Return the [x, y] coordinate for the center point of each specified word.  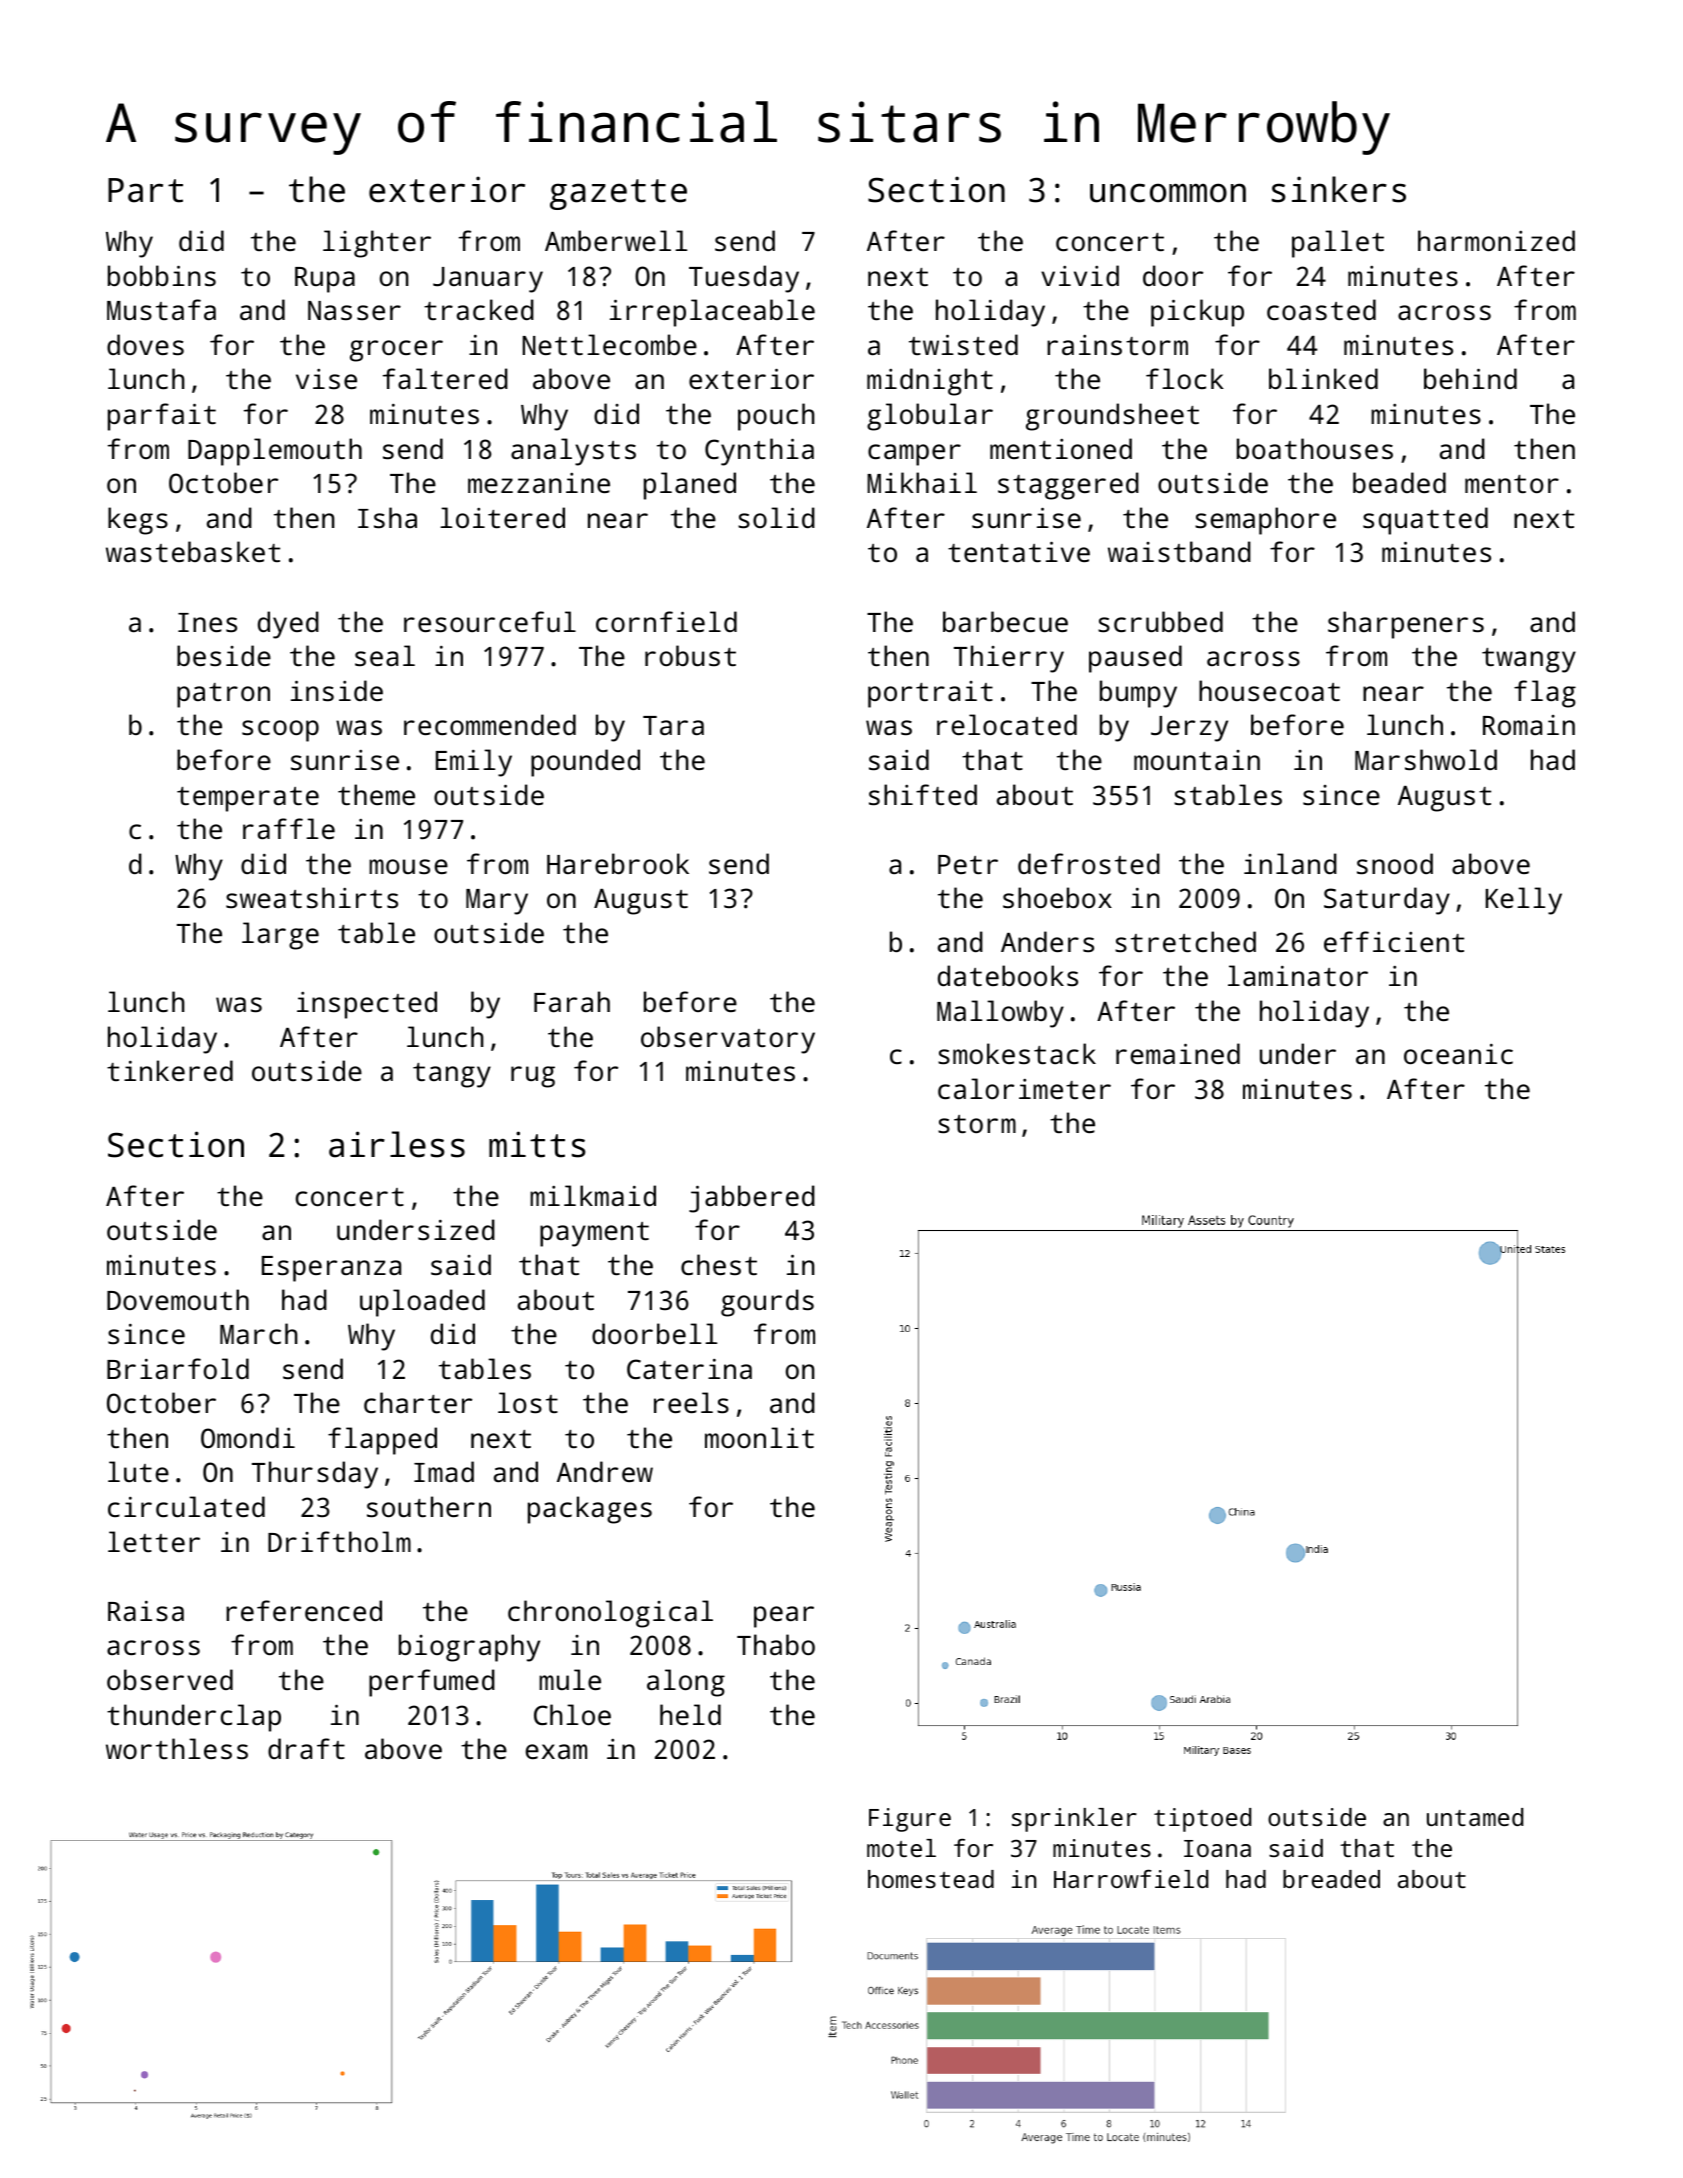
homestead [931, 1879]
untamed [1475, 1817]
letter [154, 1541]
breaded [1331, 1879]
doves [145, 345]
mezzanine [539, 483]
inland [1290, 863]
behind [1470, 378]
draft [306, 1748]
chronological [610, 1614]
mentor [1512, 484]
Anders [1047, 942]
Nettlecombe [610, 344]
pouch [776, 417]
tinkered [170, 1070]
